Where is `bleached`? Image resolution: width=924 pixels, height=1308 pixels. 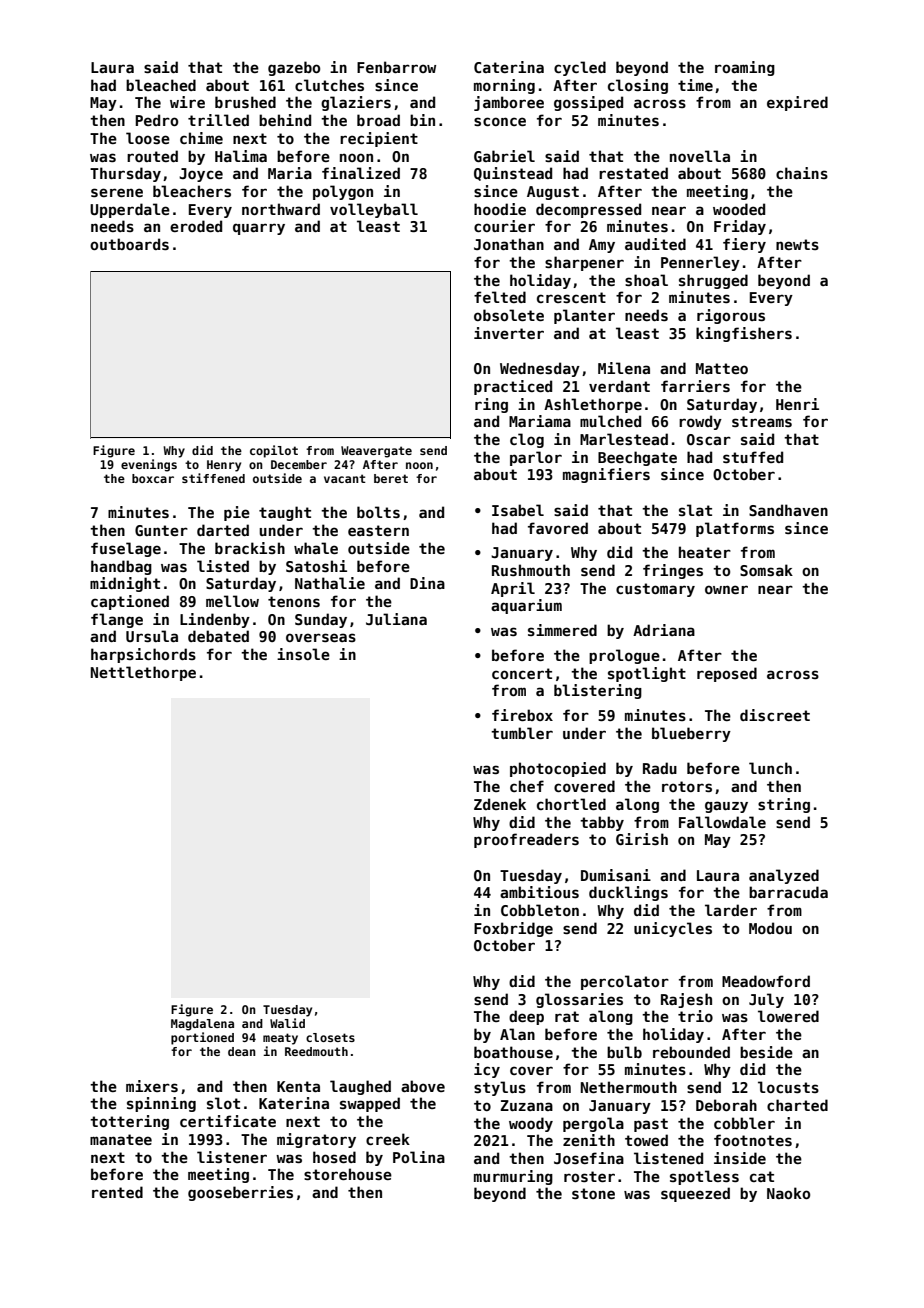 bleached is located at coordinates (161, 85).
